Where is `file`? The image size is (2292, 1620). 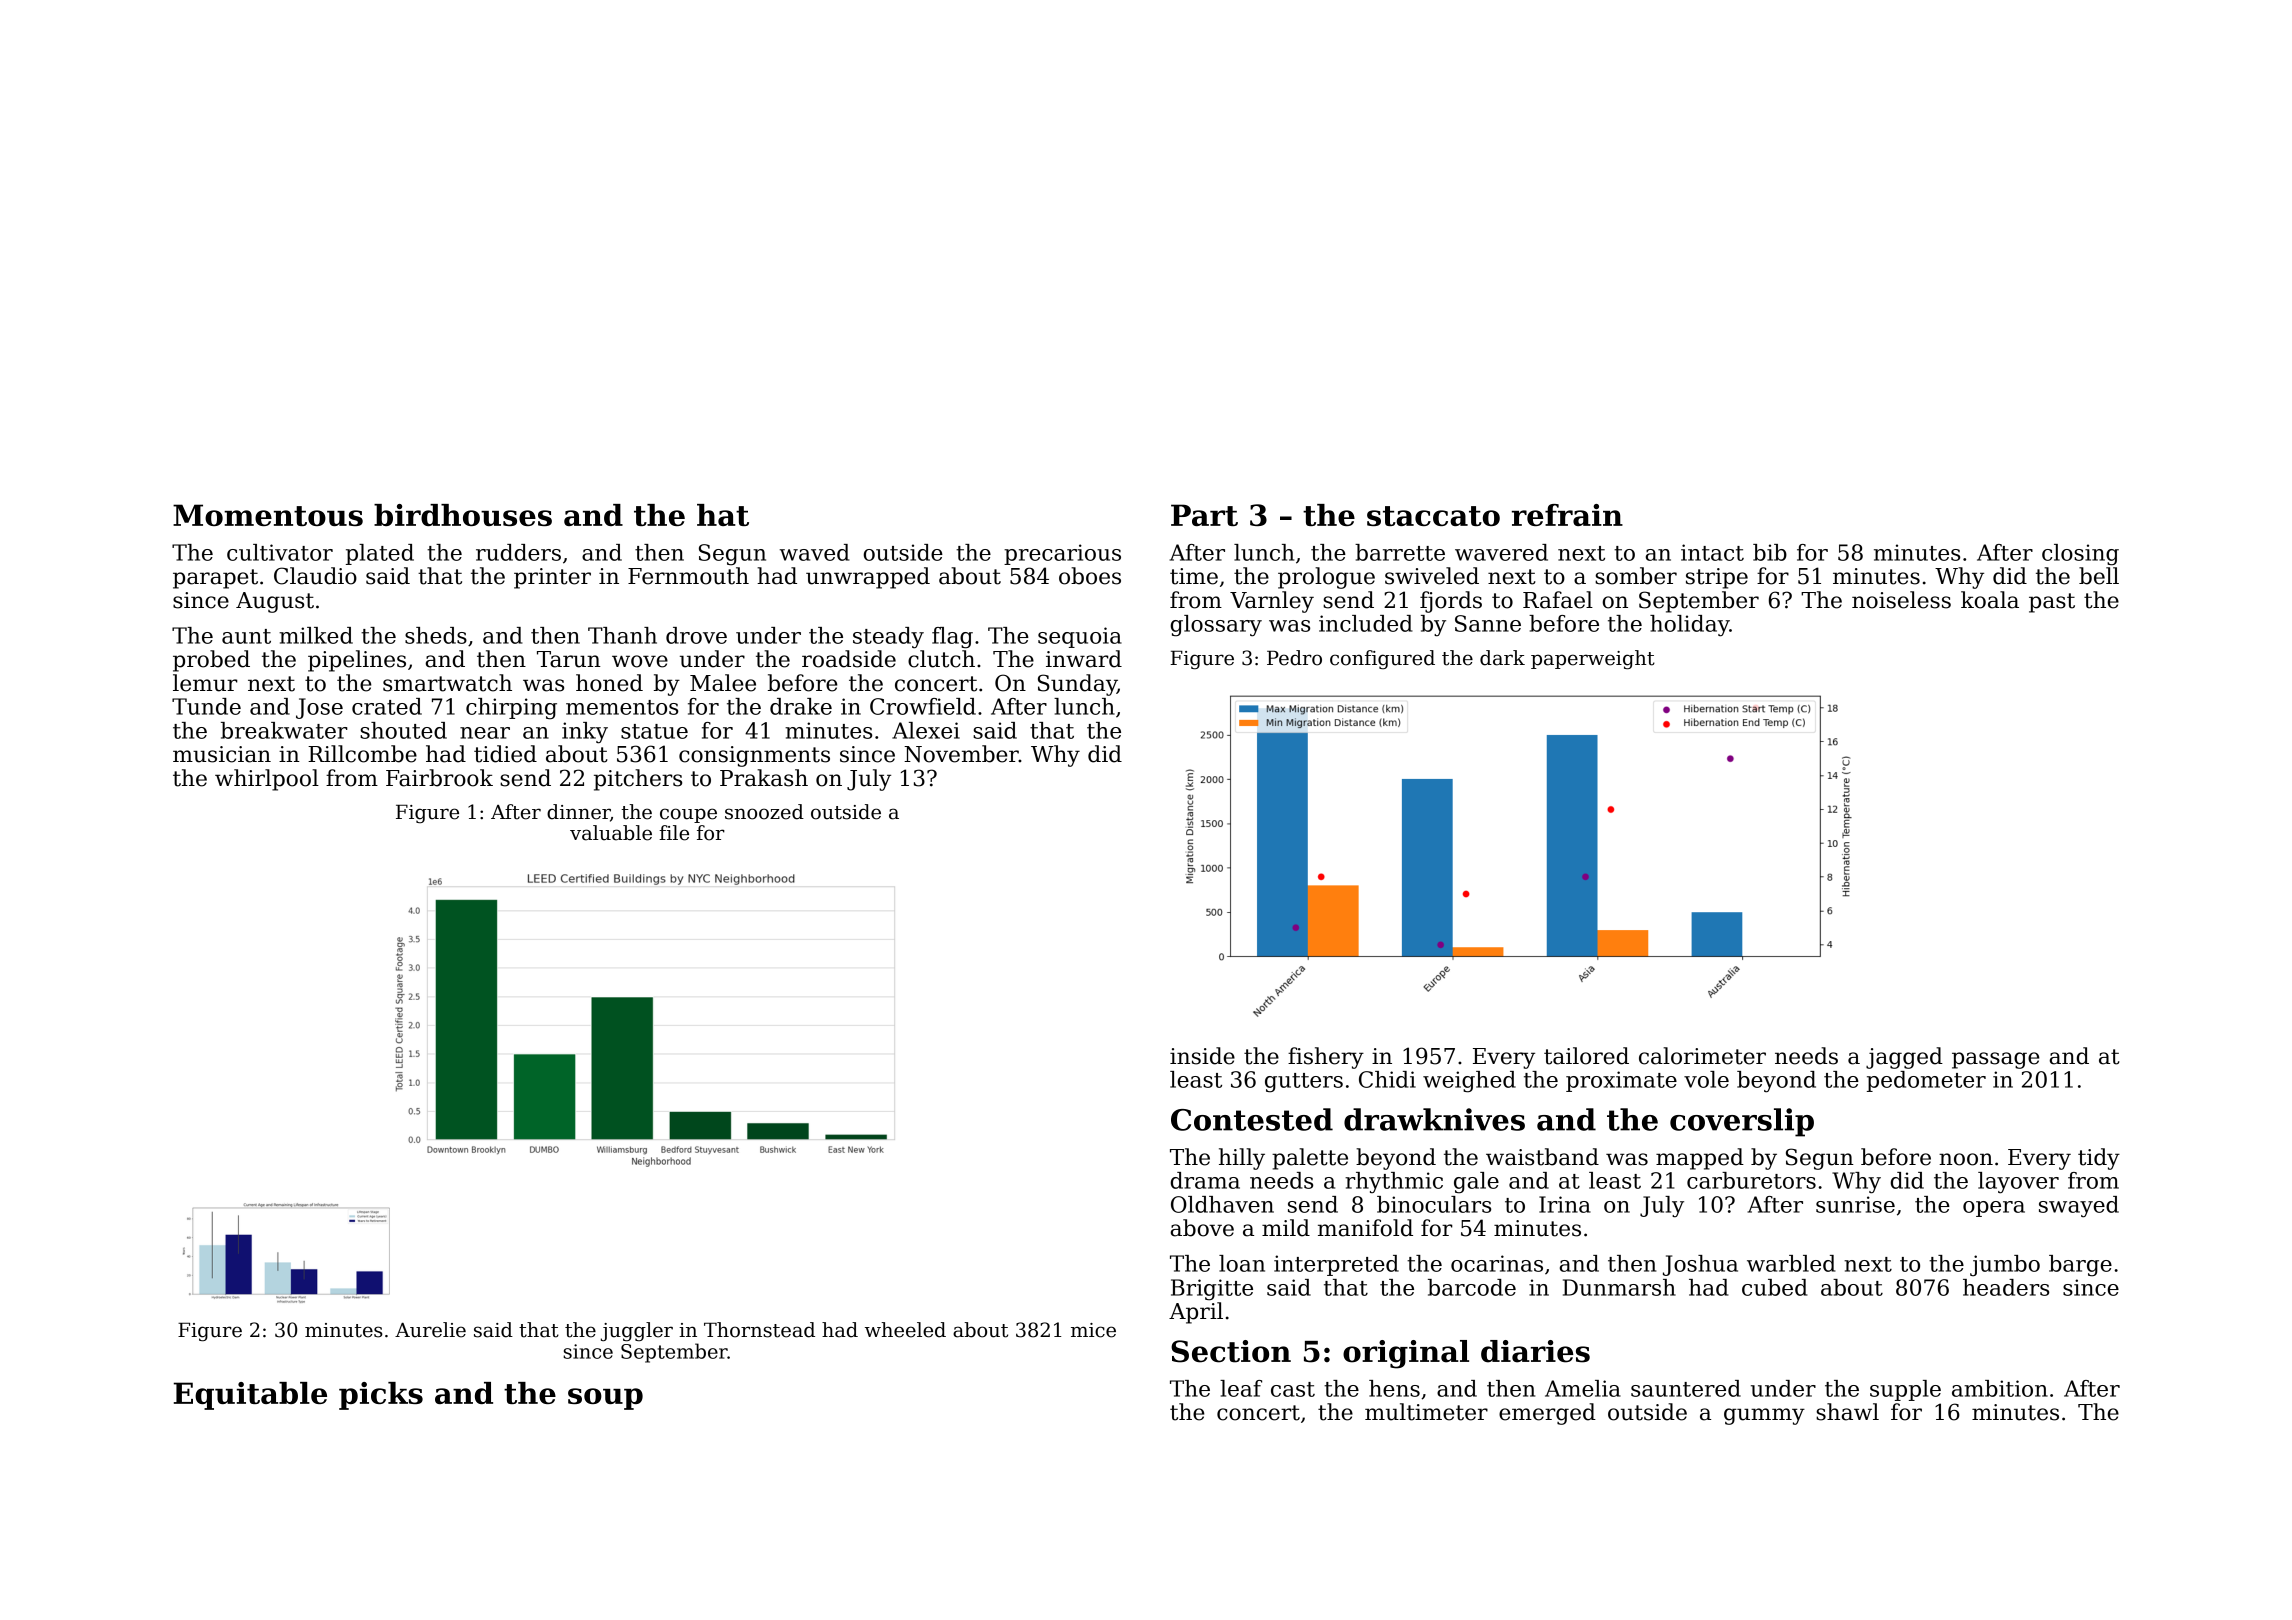 file is located at coordinates (674, 833).
